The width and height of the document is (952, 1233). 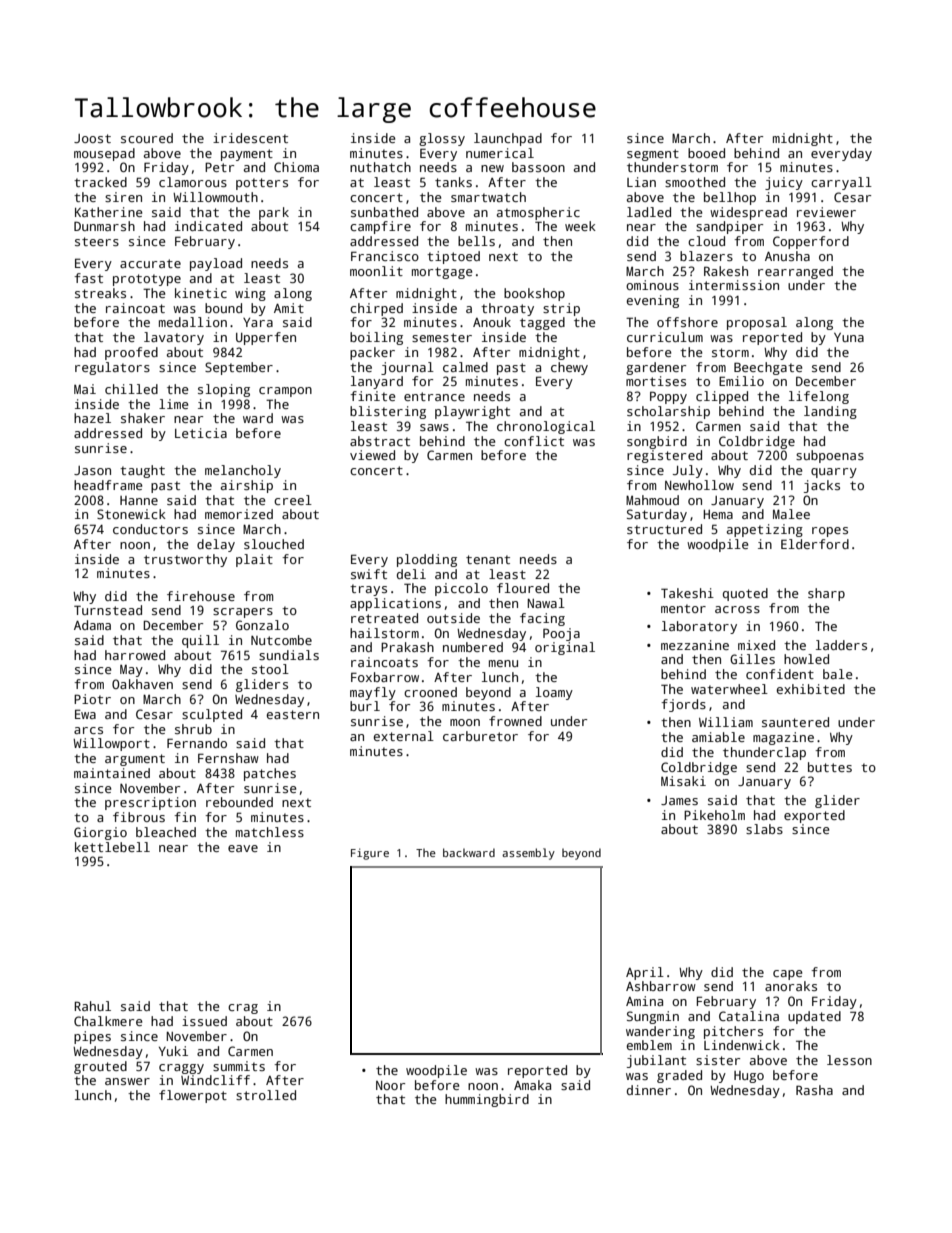 I want to click on arcs, so click(x=88, y=730).
